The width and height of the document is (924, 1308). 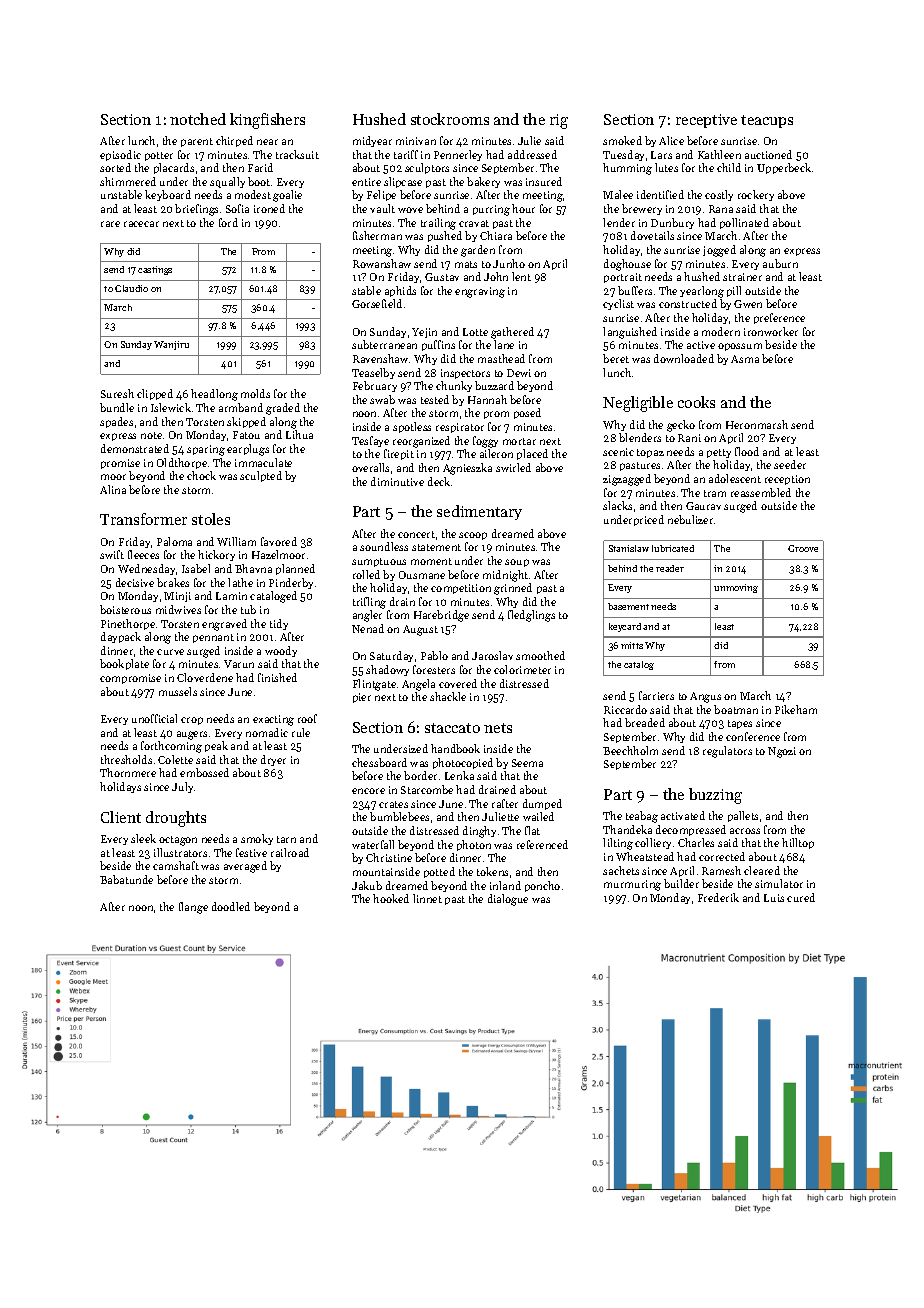 What do you see at coordinates (399, 816) in the document?
I see `bumblebees` at bounding box center [399, 816].
